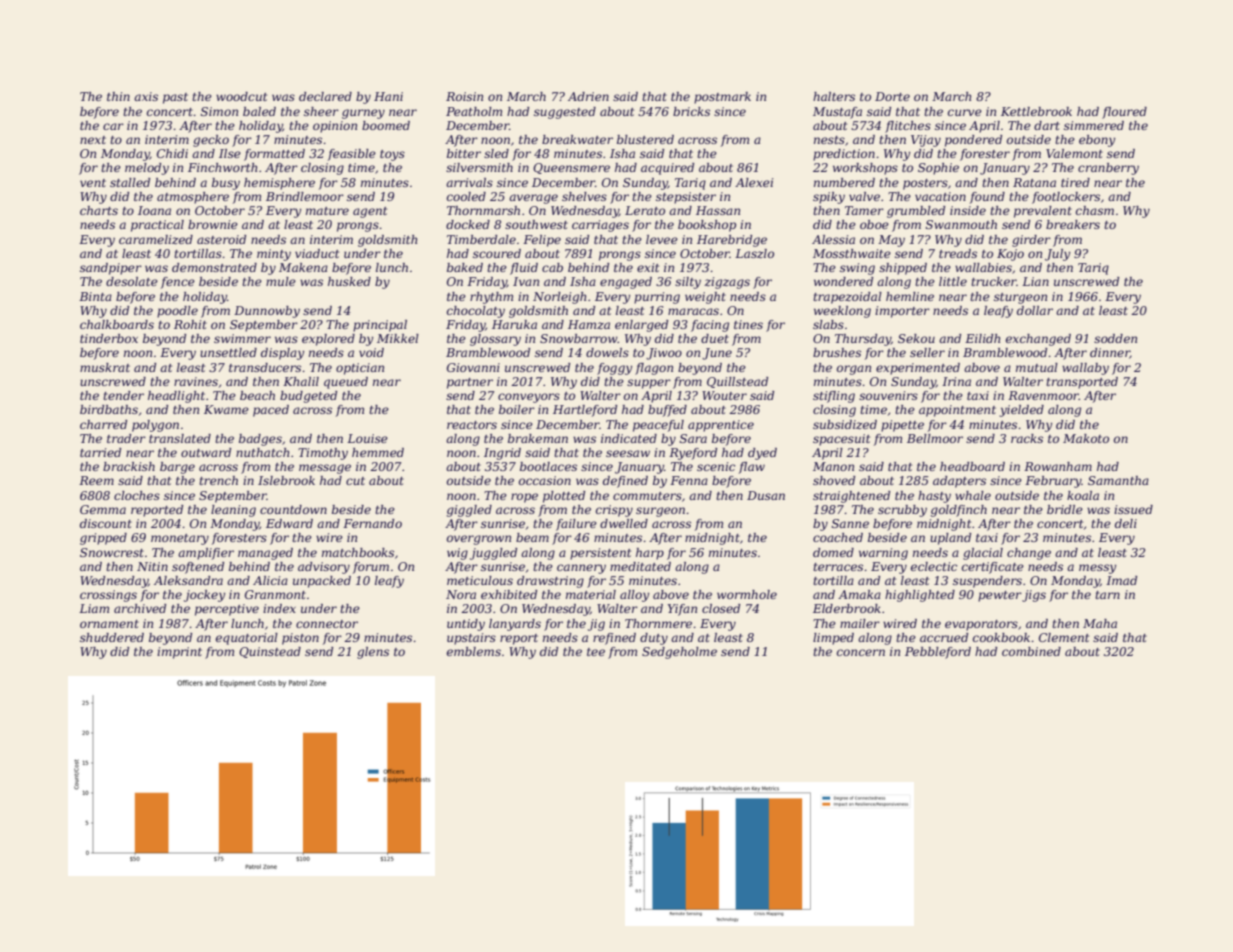  Describe the element at coordinates (1035, 281) in the image. I see `Lian` at that location.
